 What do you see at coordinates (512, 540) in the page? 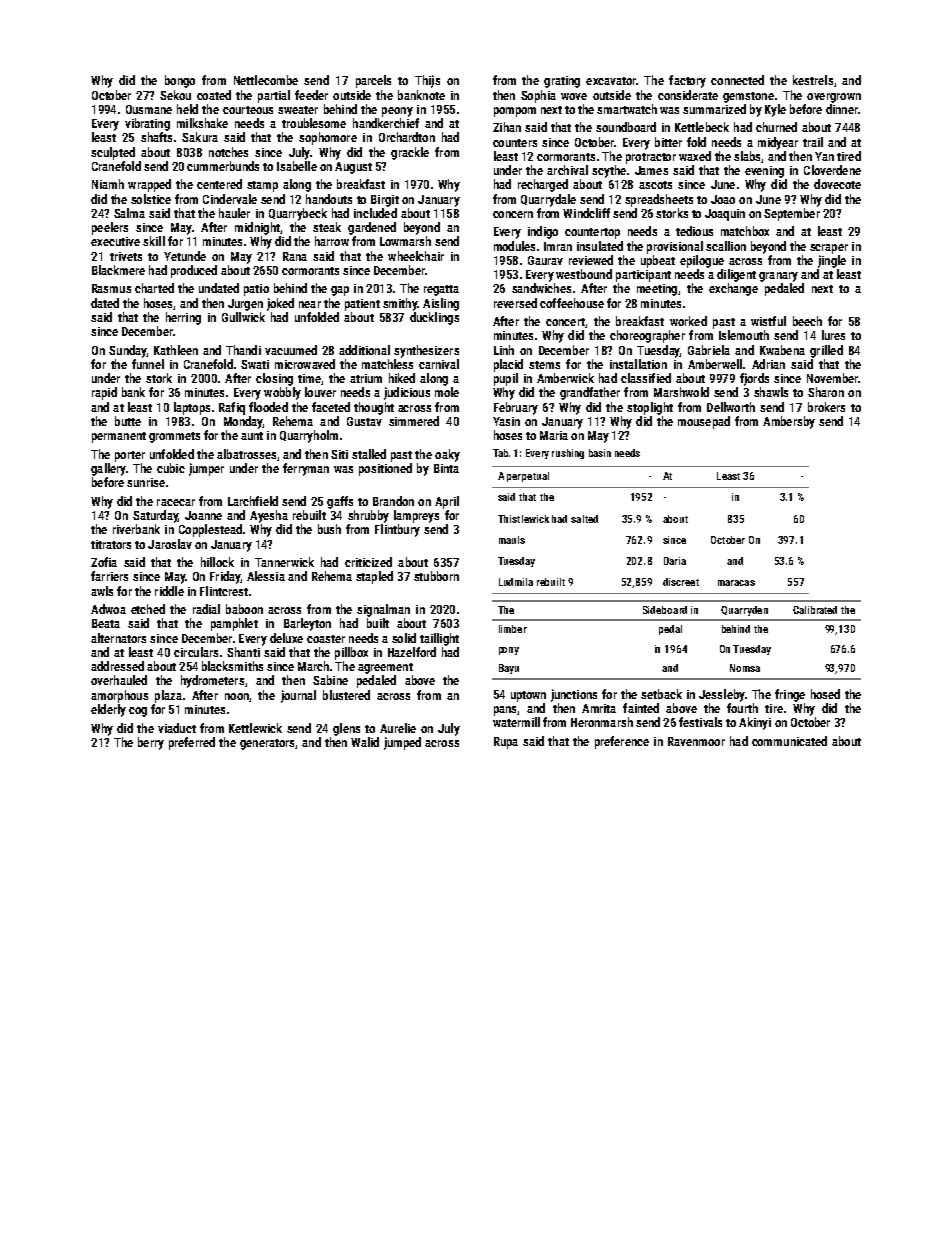
I see `mauls` at bounding box center [512, 540].
